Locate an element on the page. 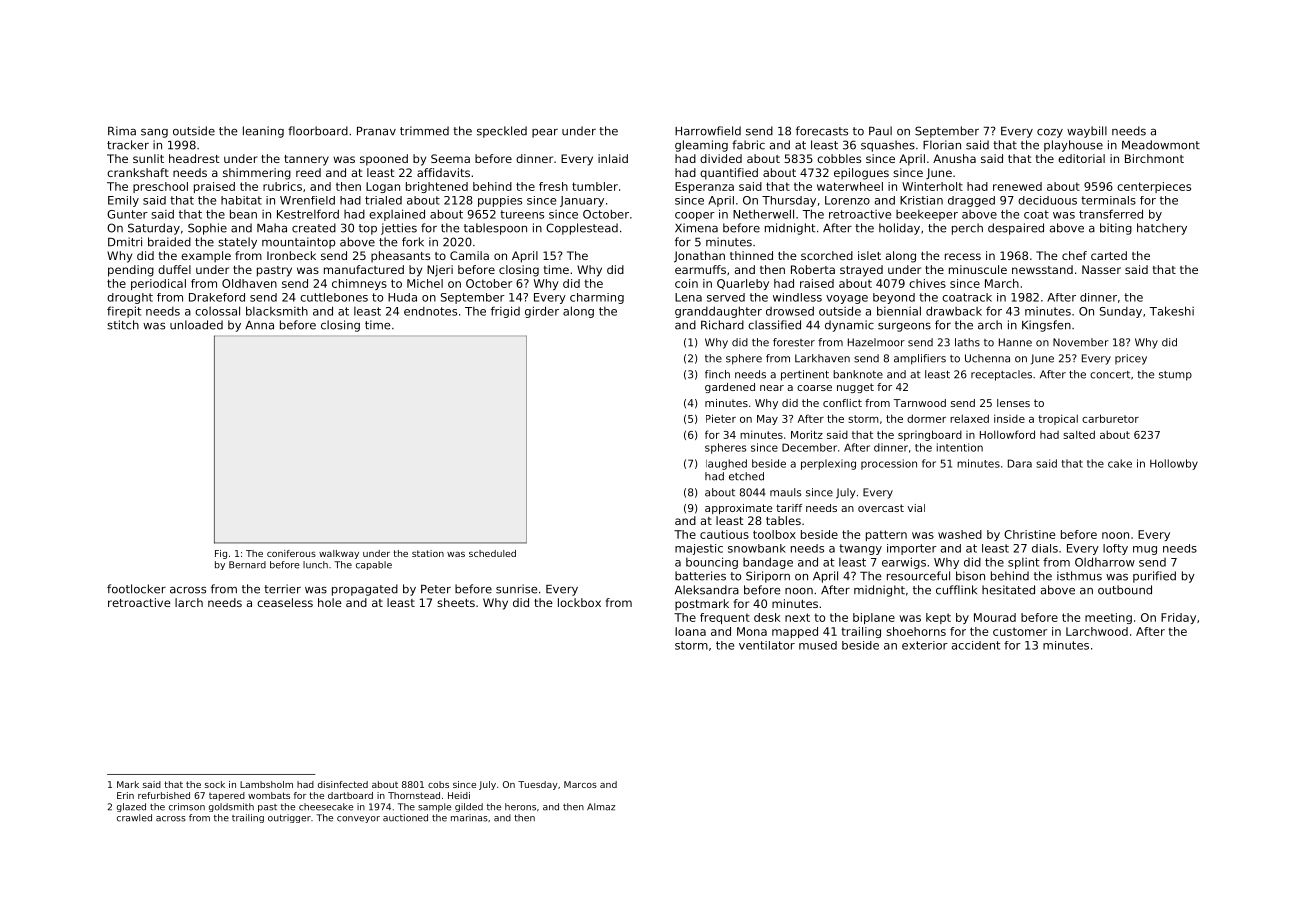 The width and height of the document is (1308, 924). Almaz is located at coordinates (601, 807).
